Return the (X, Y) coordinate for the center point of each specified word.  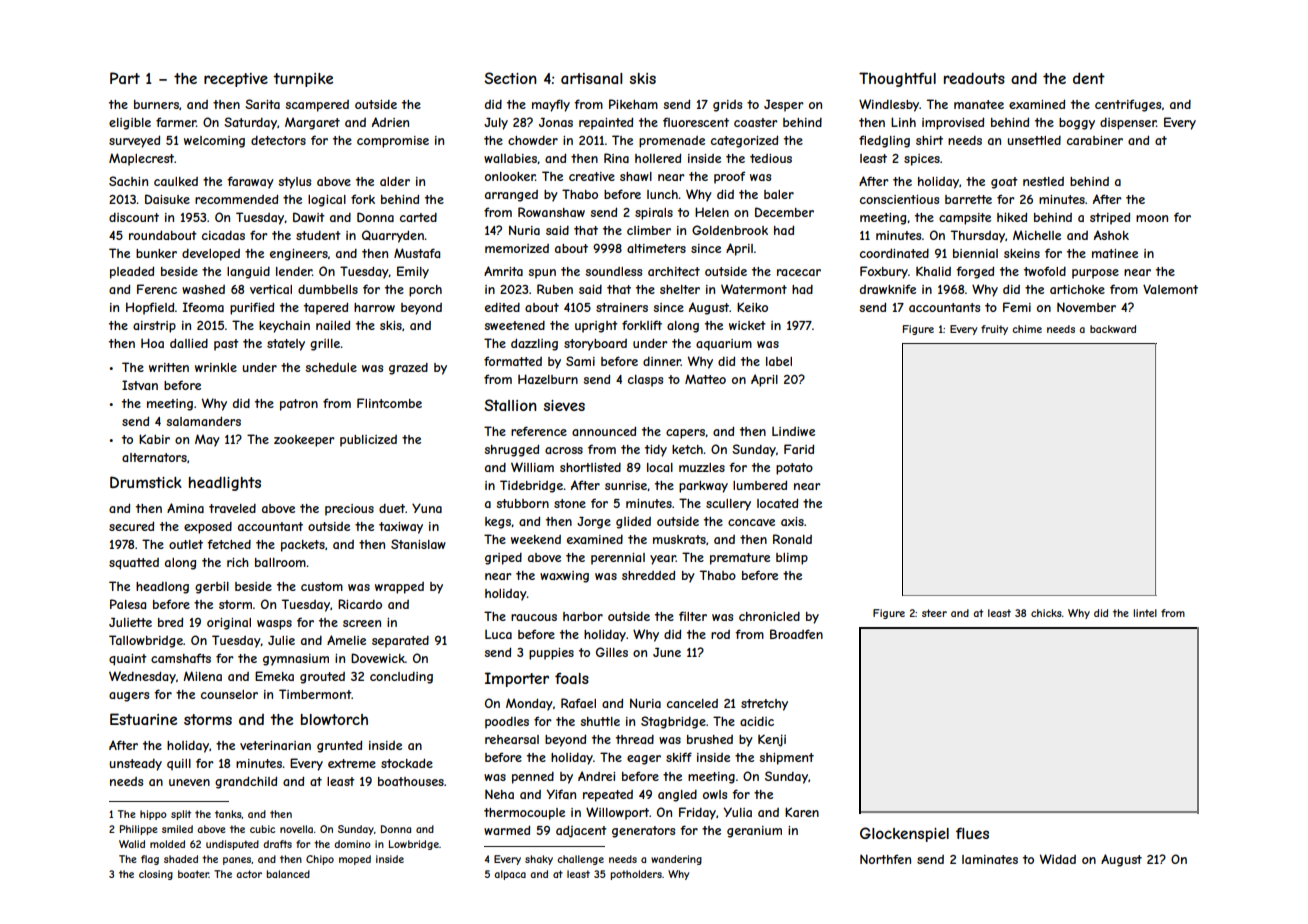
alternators (154, 457)
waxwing (564, 577)
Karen (802, 812)
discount (134, 217)
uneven (189, 782)
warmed (507, 830)
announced (604, 431)
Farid (799, 449)
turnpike (303, 80)
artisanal (591, 78)
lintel (1145, 613)
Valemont (1170, 289)
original (229, 624)
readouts (974, 78)
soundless (613, 271)
